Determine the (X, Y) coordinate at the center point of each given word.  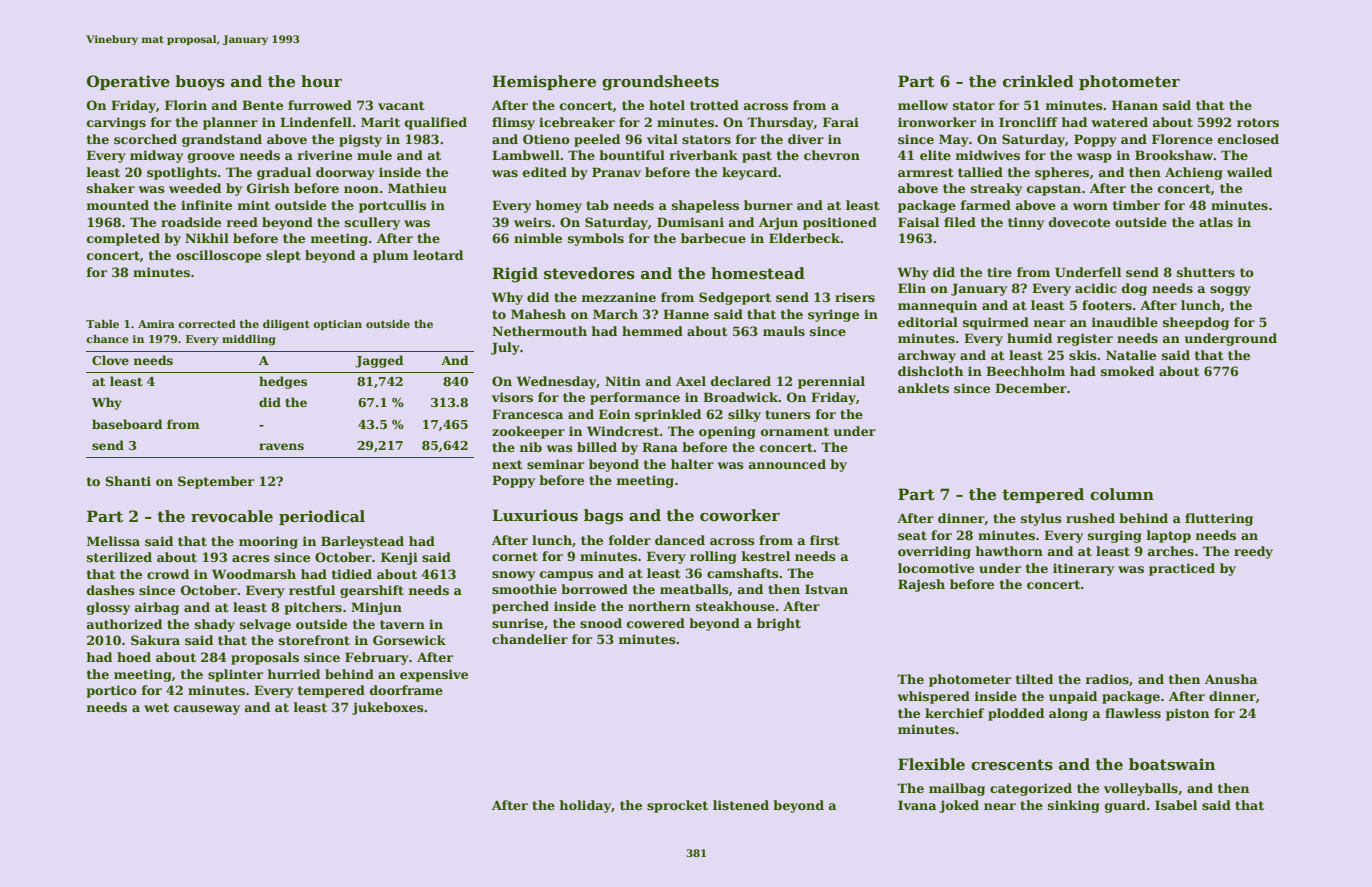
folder (630, 540)
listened (741, 805)
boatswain (1172, 764)
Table (102, 324)
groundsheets (660, 83)
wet (156, 707)
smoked (1127, 371)
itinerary (1083, 569)
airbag (157, 608)
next (507, 464)
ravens (281, 446)
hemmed (652, 331)
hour (321, 81)
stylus (1041, 519)
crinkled (1038, 81)
